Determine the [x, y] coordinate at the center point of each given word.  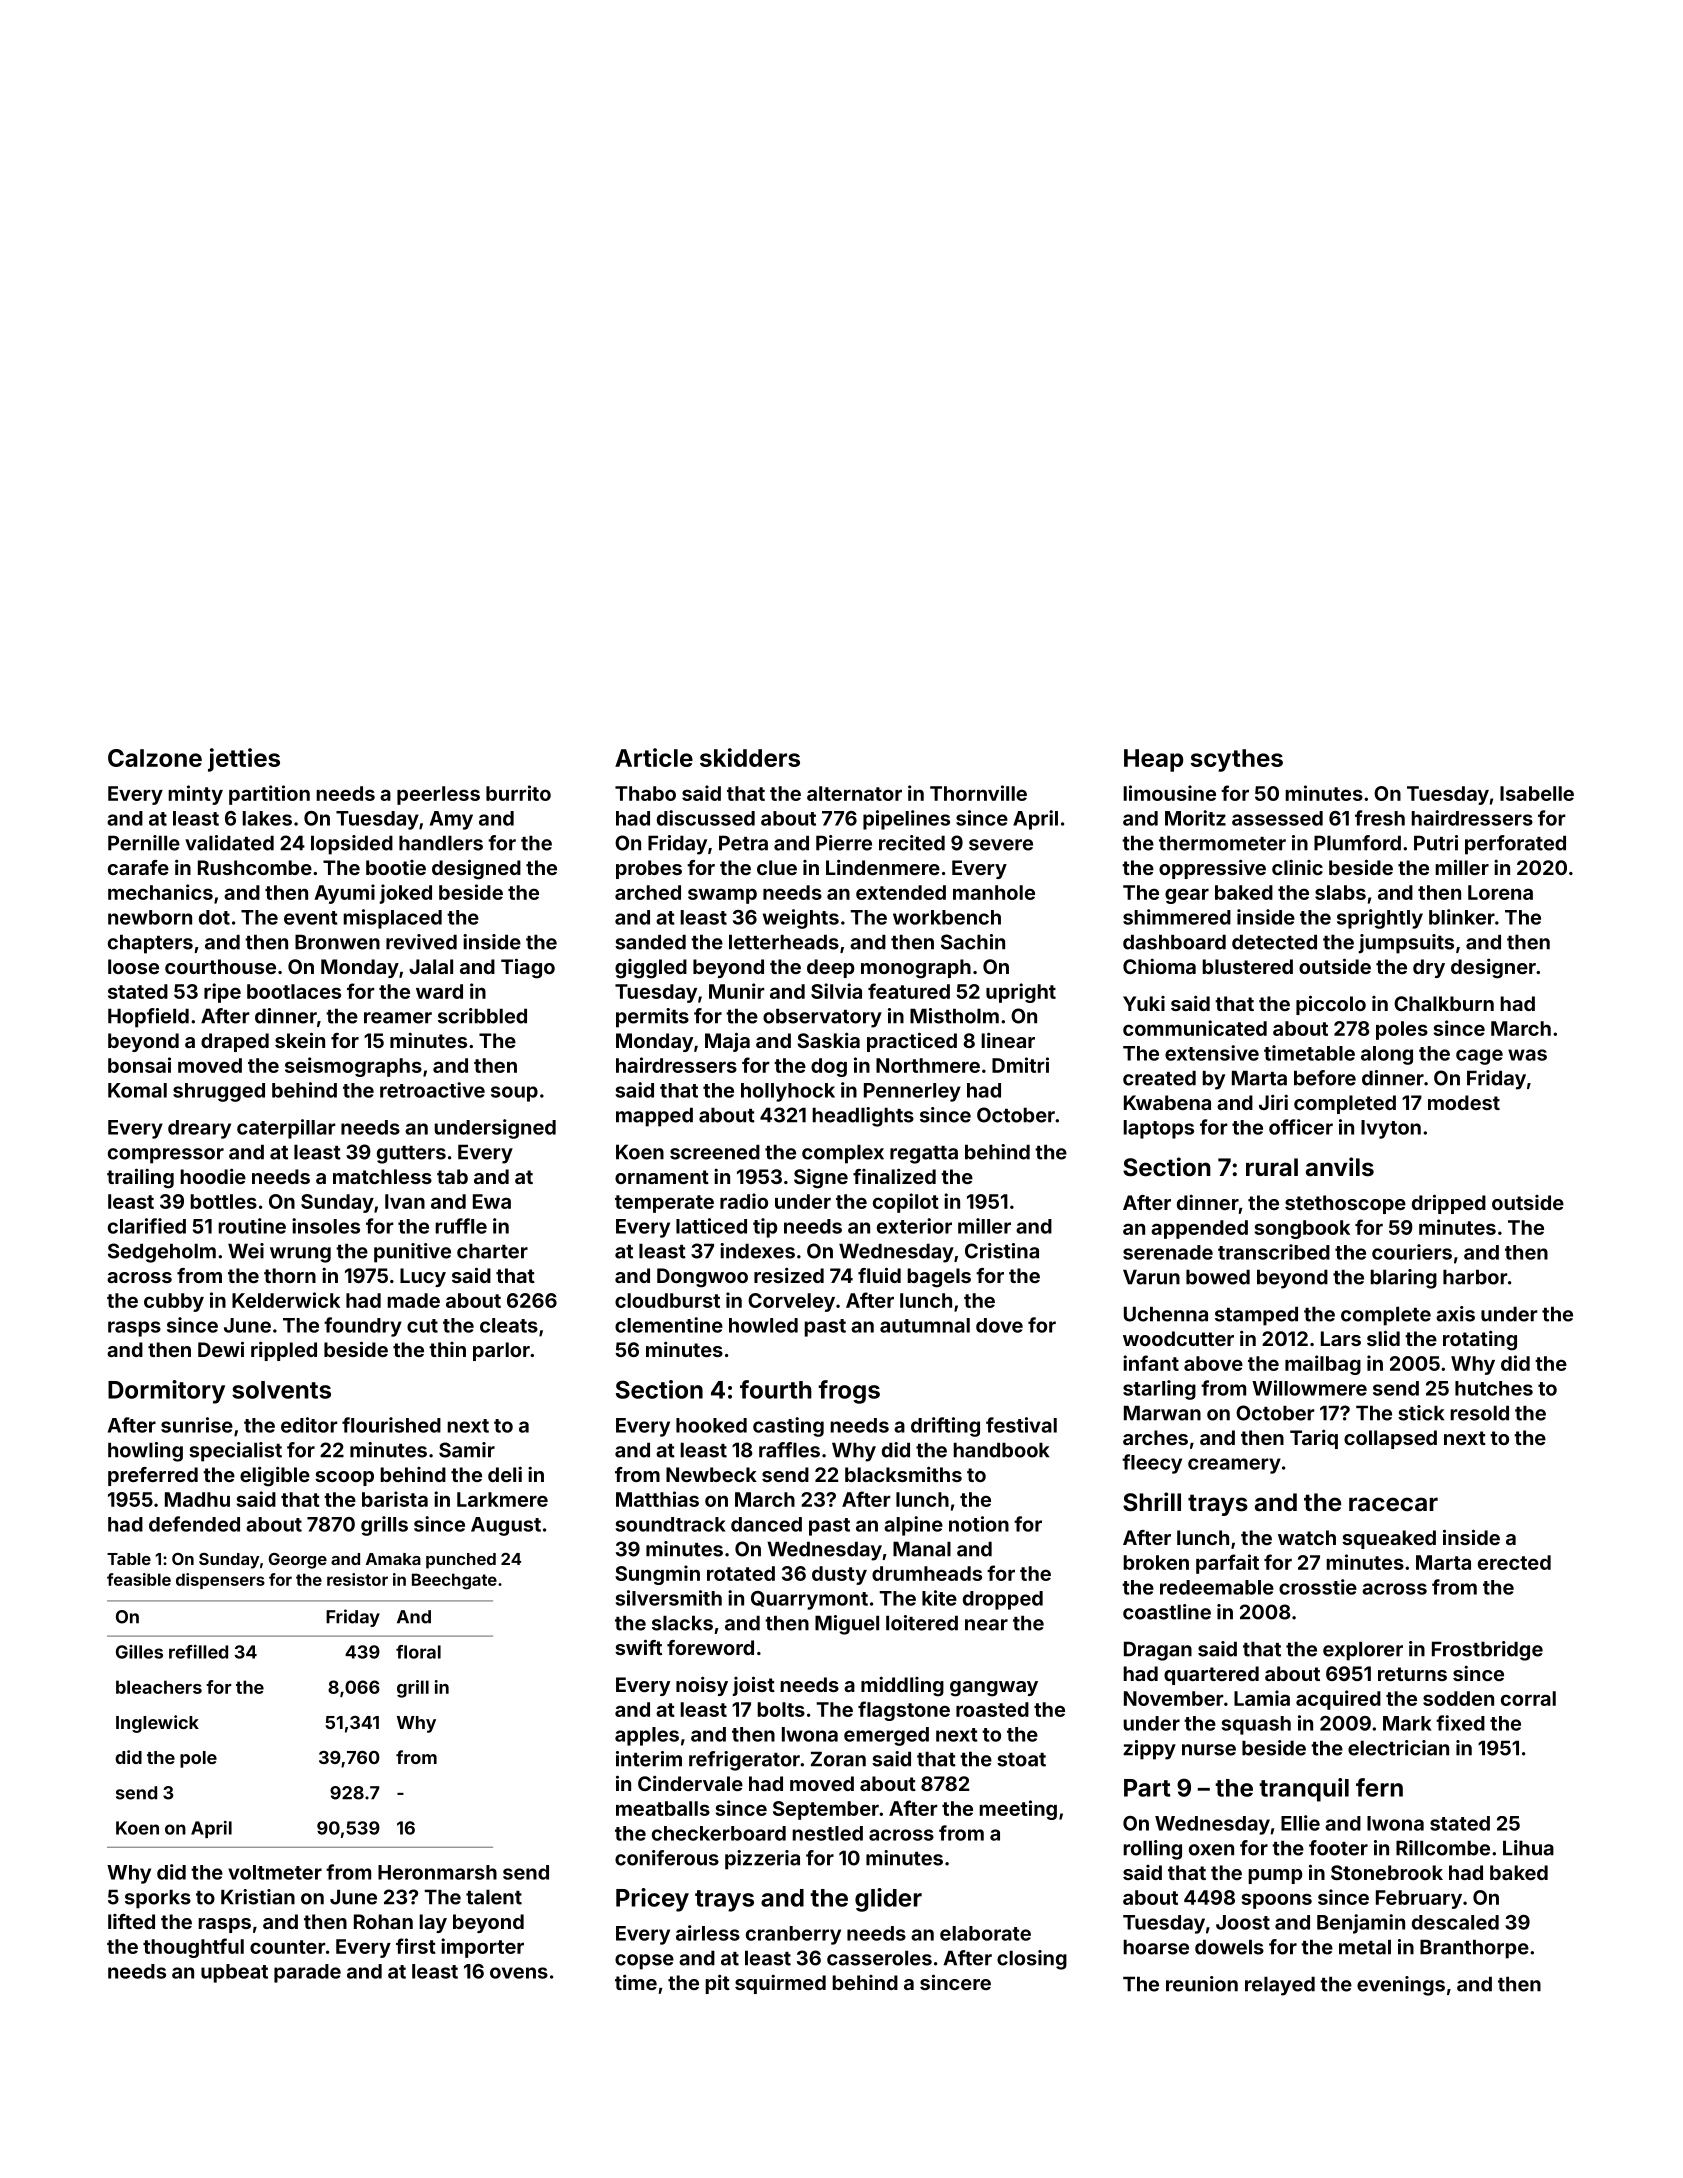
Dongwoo [702, 1278]
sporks [158, 1899]
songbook [1302, 1229]
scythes [1237, 760]
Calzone [155, 758]
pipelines [906, 820]
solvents [281, 1390]
